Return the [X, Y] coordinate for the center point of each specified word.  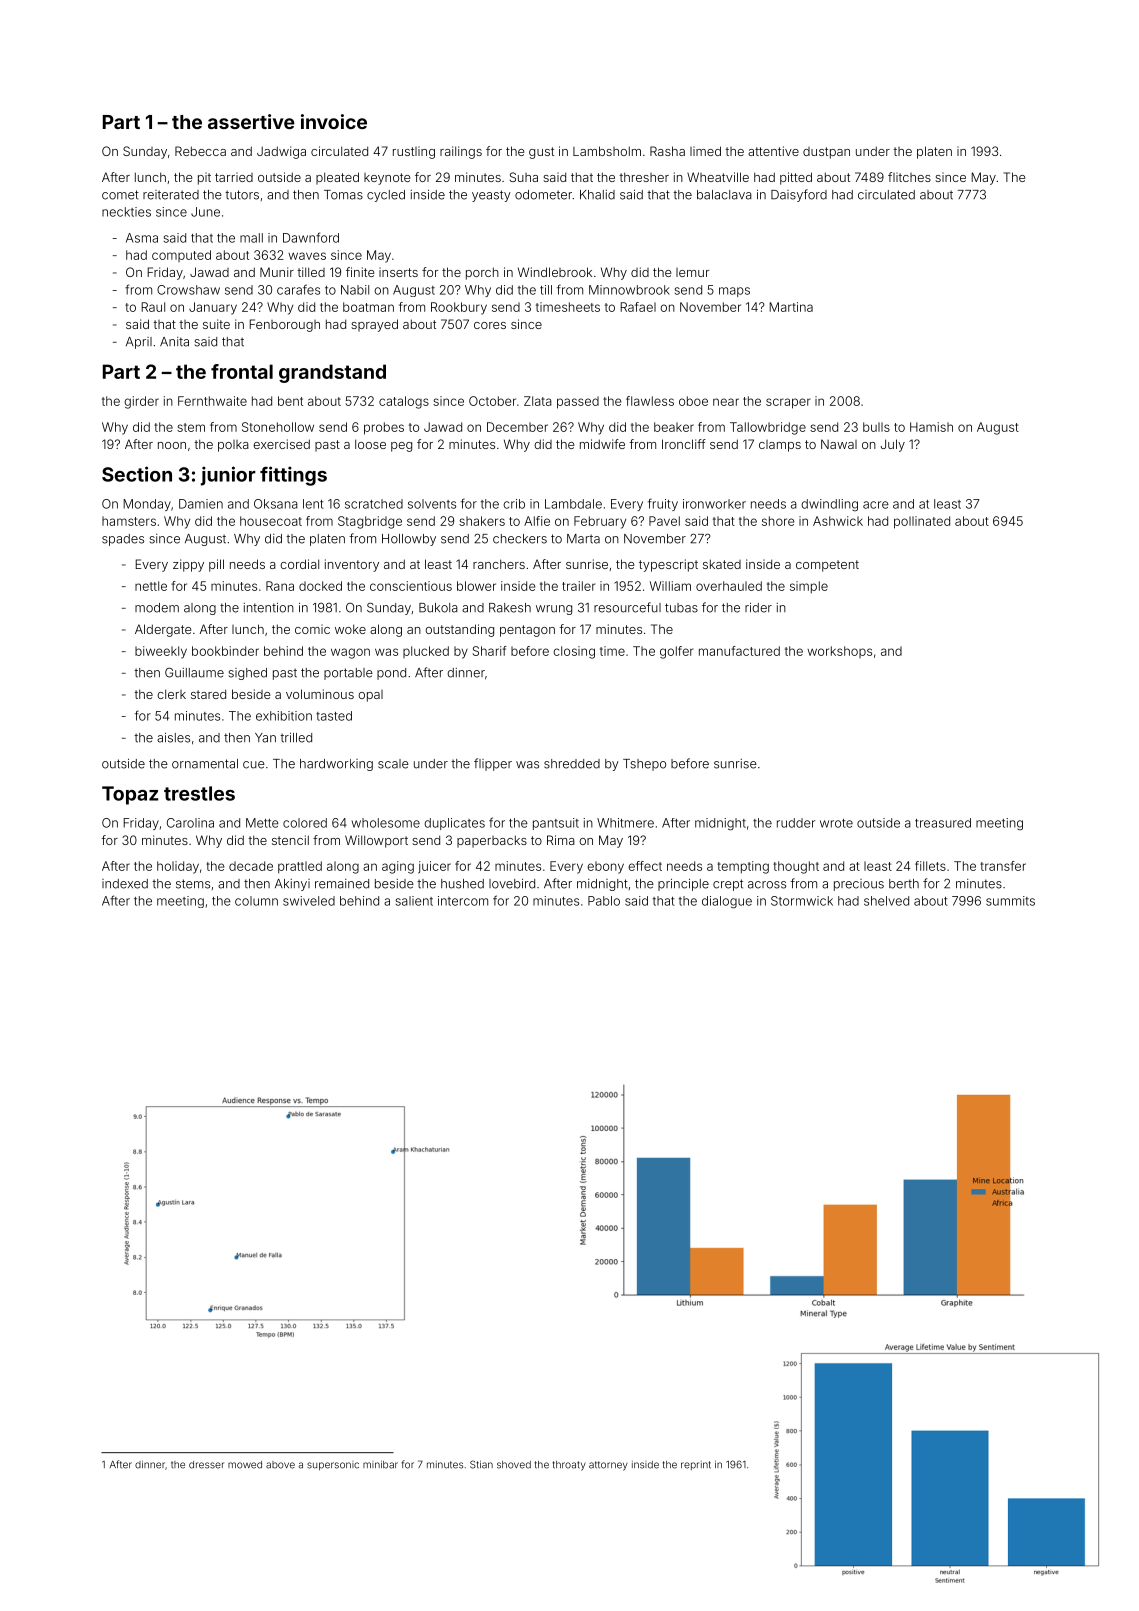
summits [1010, 901]
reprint [696, 1465]
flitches [909, 177]
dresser [206, 1465]
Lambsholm [607, 151]
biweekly [161, 652]
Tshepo [644, 765]
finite [360, 272]
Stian [481, 1464]
